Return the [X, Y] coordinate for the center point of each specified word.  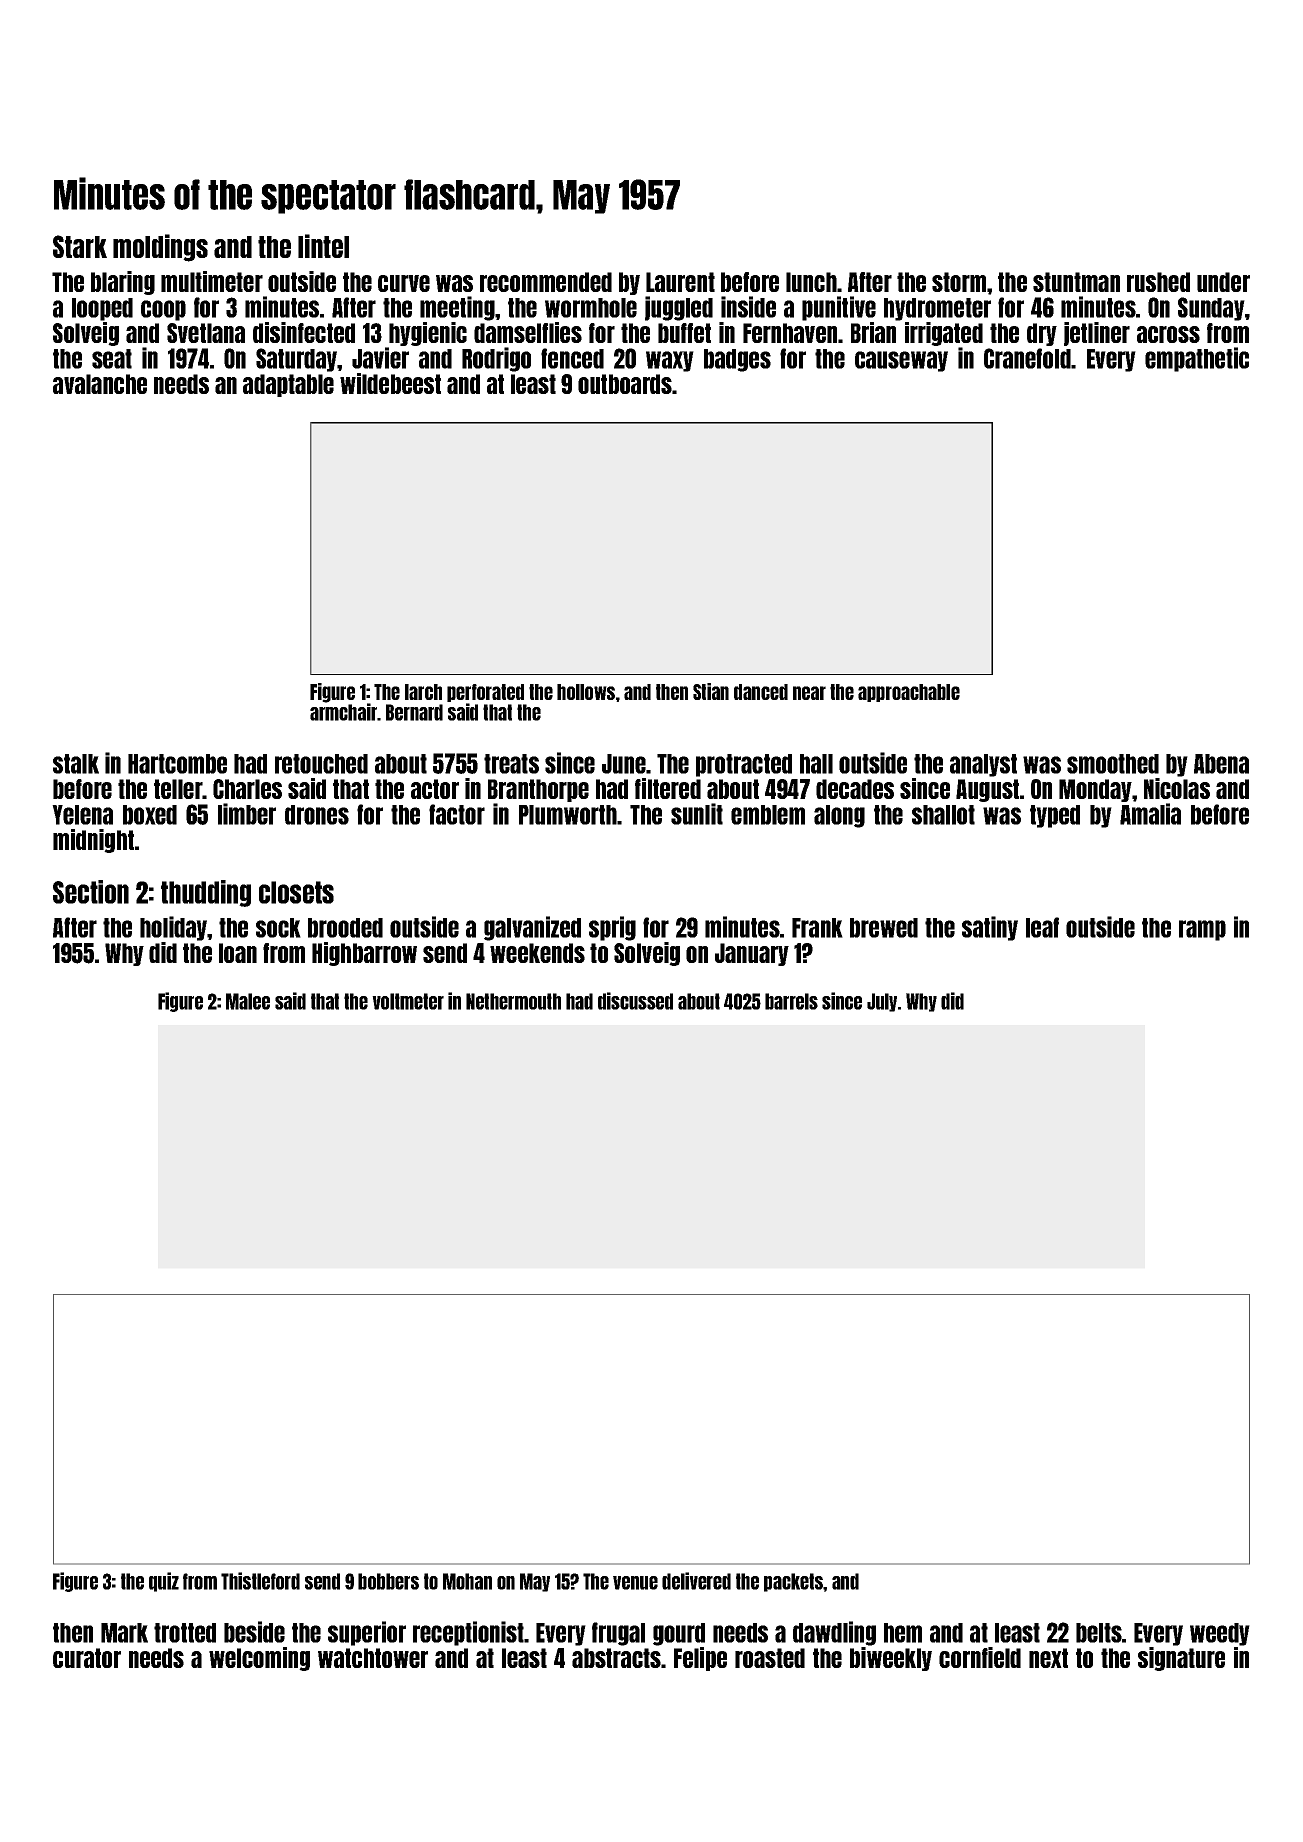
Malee [248, 1001]
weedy [1220, 1634]
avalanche [100, 384]
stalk [76, 764]
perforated [485, 693]
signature [1181, 1659]
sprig [612, 928]
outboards [625, 384]
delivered [696, 1581]
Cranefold [1027, 358]
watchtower [373, 1658]
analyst [983, 765]
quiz [164, 1582]
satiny [990, 928]
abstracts [616, 1658]
